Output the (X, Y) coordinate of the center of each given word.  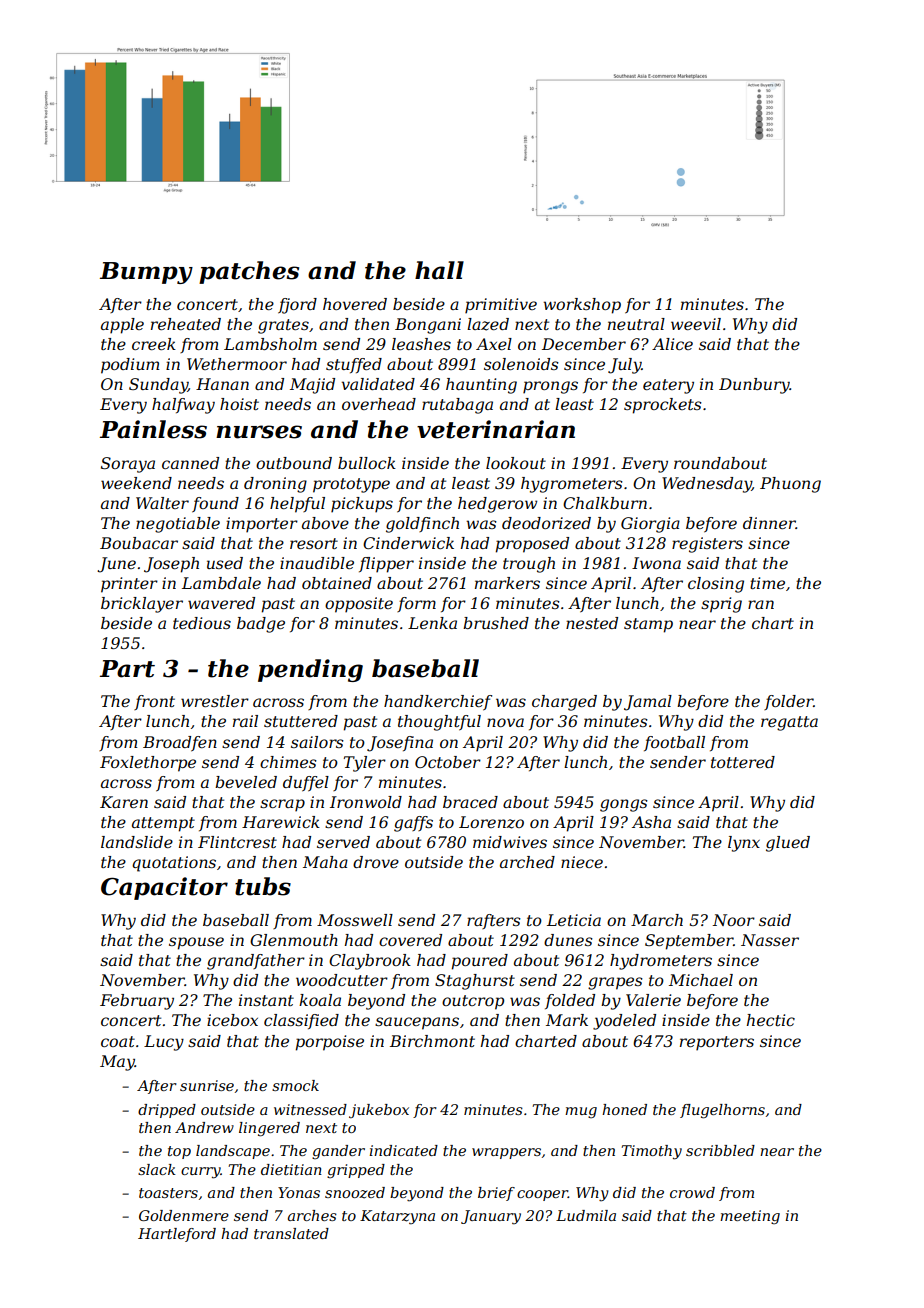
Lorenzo (491, 822)
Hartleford (177, 1235)
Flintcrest (237, 842)
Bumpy (146, 273)
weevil (696, 324)
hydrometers (661, 962)
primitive (501, 306)
